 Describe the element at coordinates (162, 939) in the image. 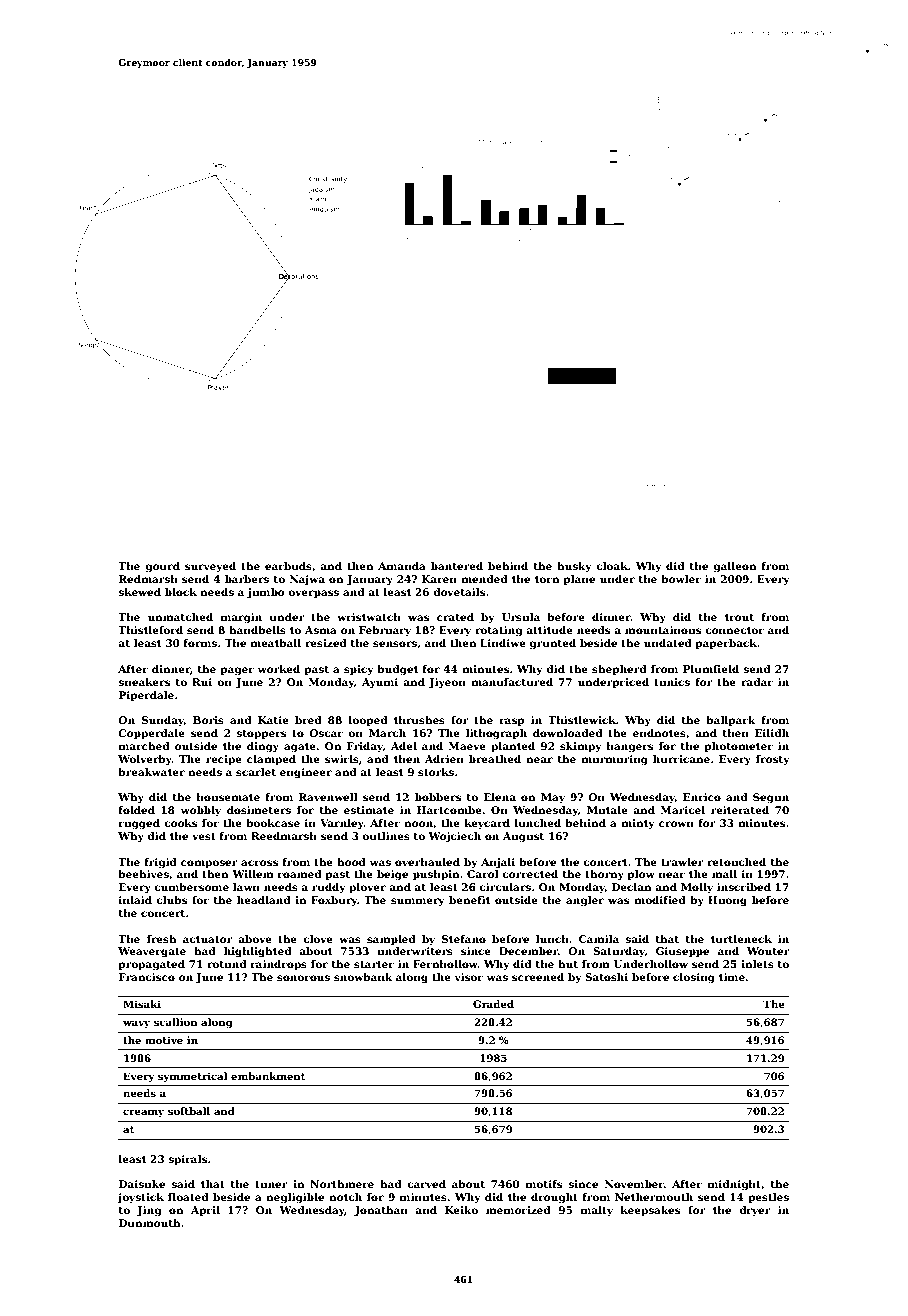

I see `fresh` at that location.
